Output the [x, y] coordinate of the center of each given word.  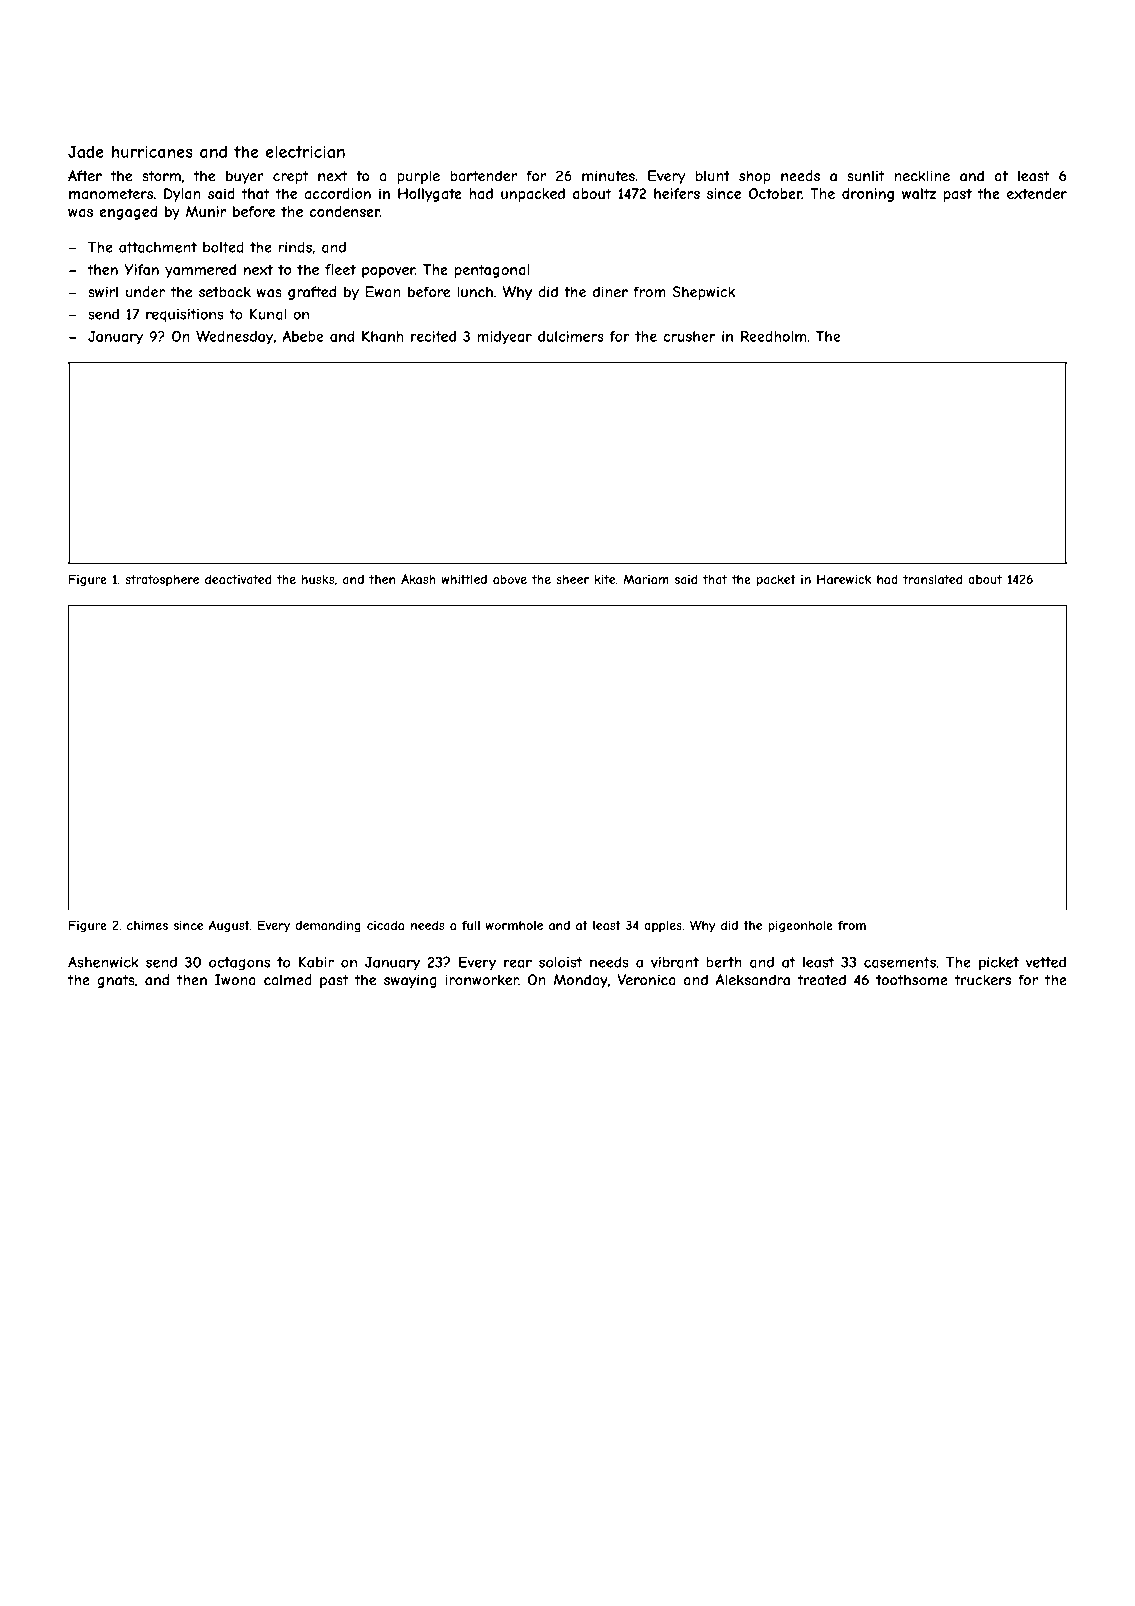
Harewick [844, 579]
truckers [982, 980]
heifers [677, 193]
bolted [223, 247]
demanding [328, 926]
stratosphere [162, 580]
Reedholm [773, 336]
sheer [572, 579]
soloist [560, 962]
